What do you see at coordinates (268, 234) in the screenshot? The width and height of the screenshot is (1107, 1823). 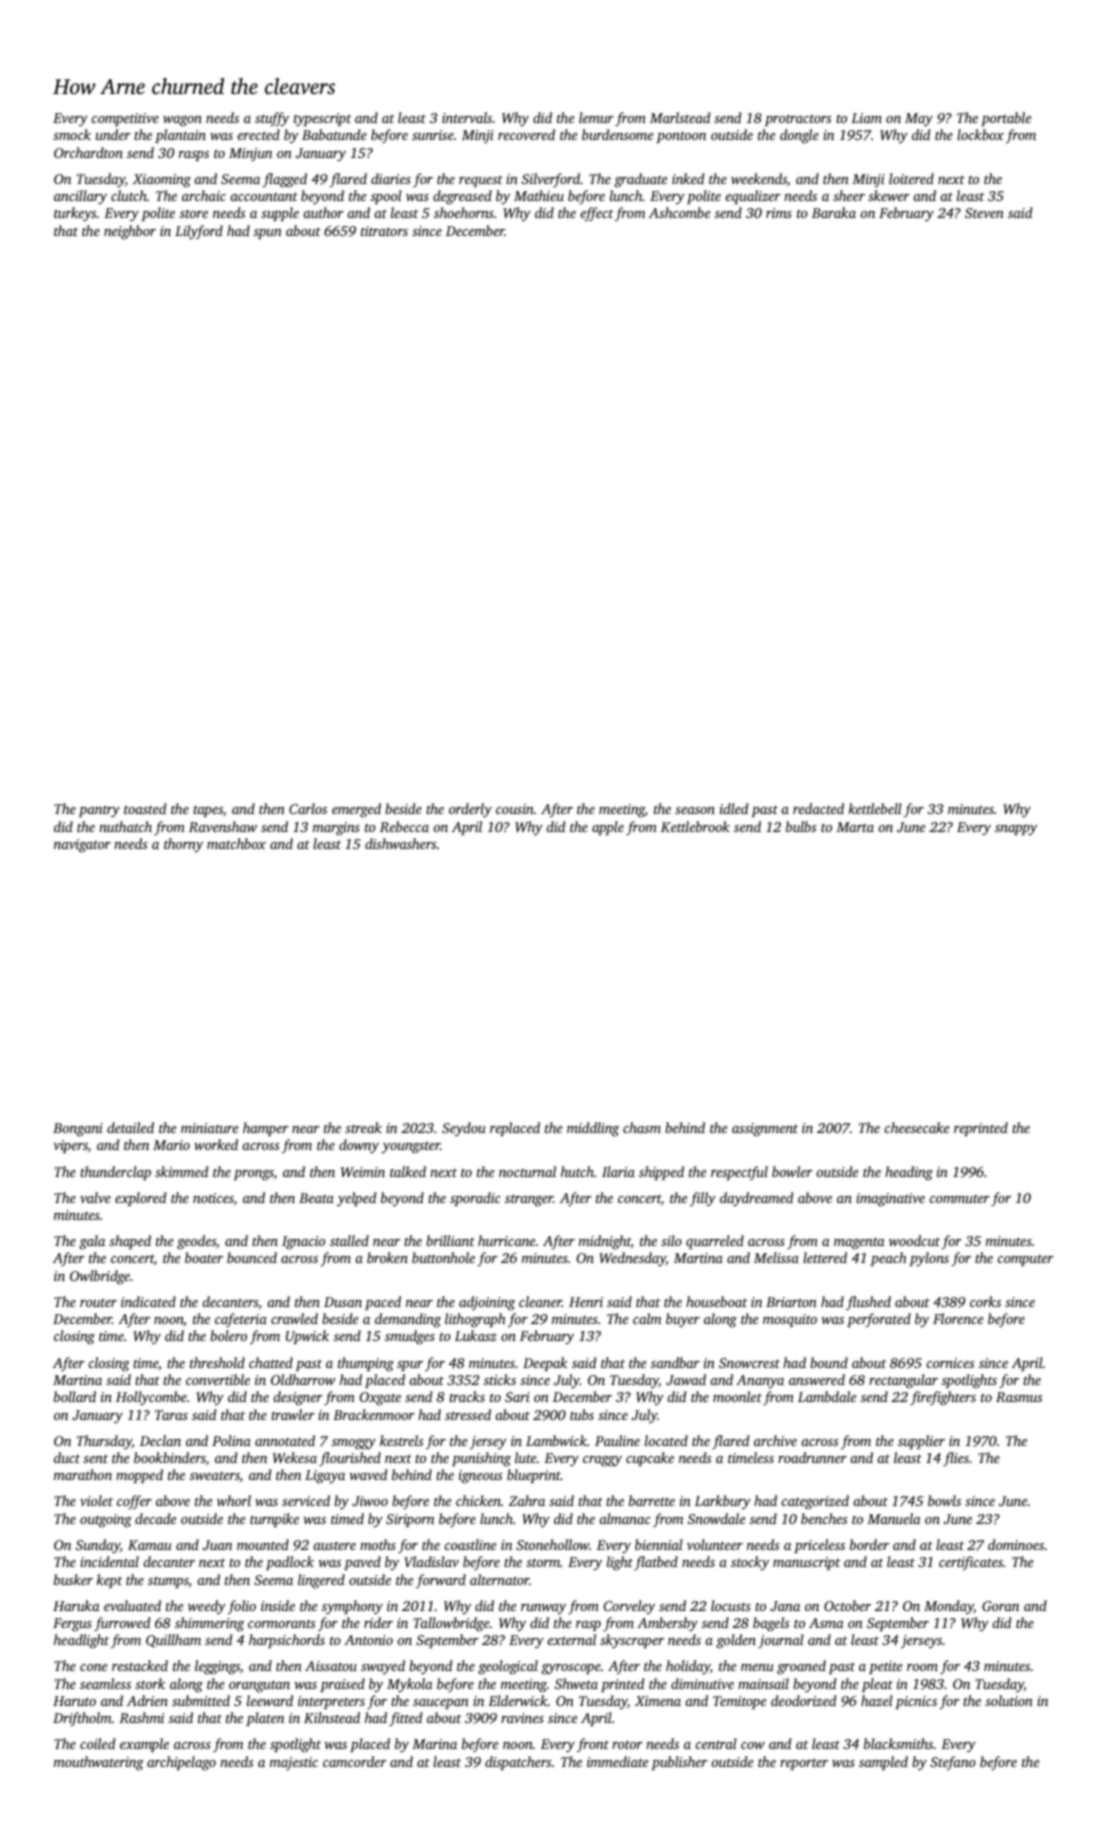 I see `spun` at bounding box center [268, 234].
